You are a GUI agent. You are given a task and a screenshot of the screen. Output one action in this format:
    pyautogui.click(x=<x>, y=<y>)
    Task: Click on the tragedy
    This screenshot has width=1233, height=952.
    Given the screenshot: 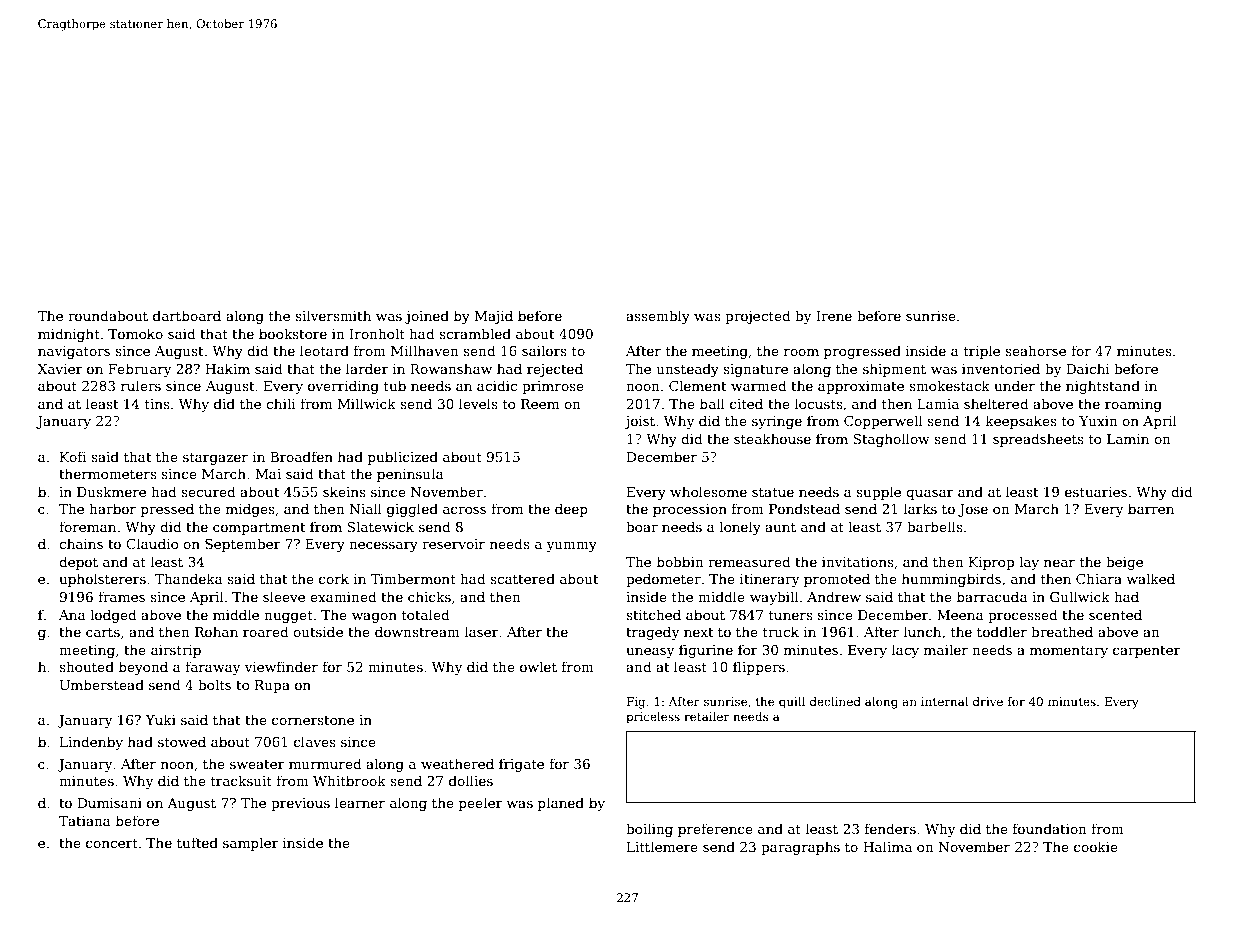 What is the action you would take?
    pyautogui.click(x=652, y=633)
